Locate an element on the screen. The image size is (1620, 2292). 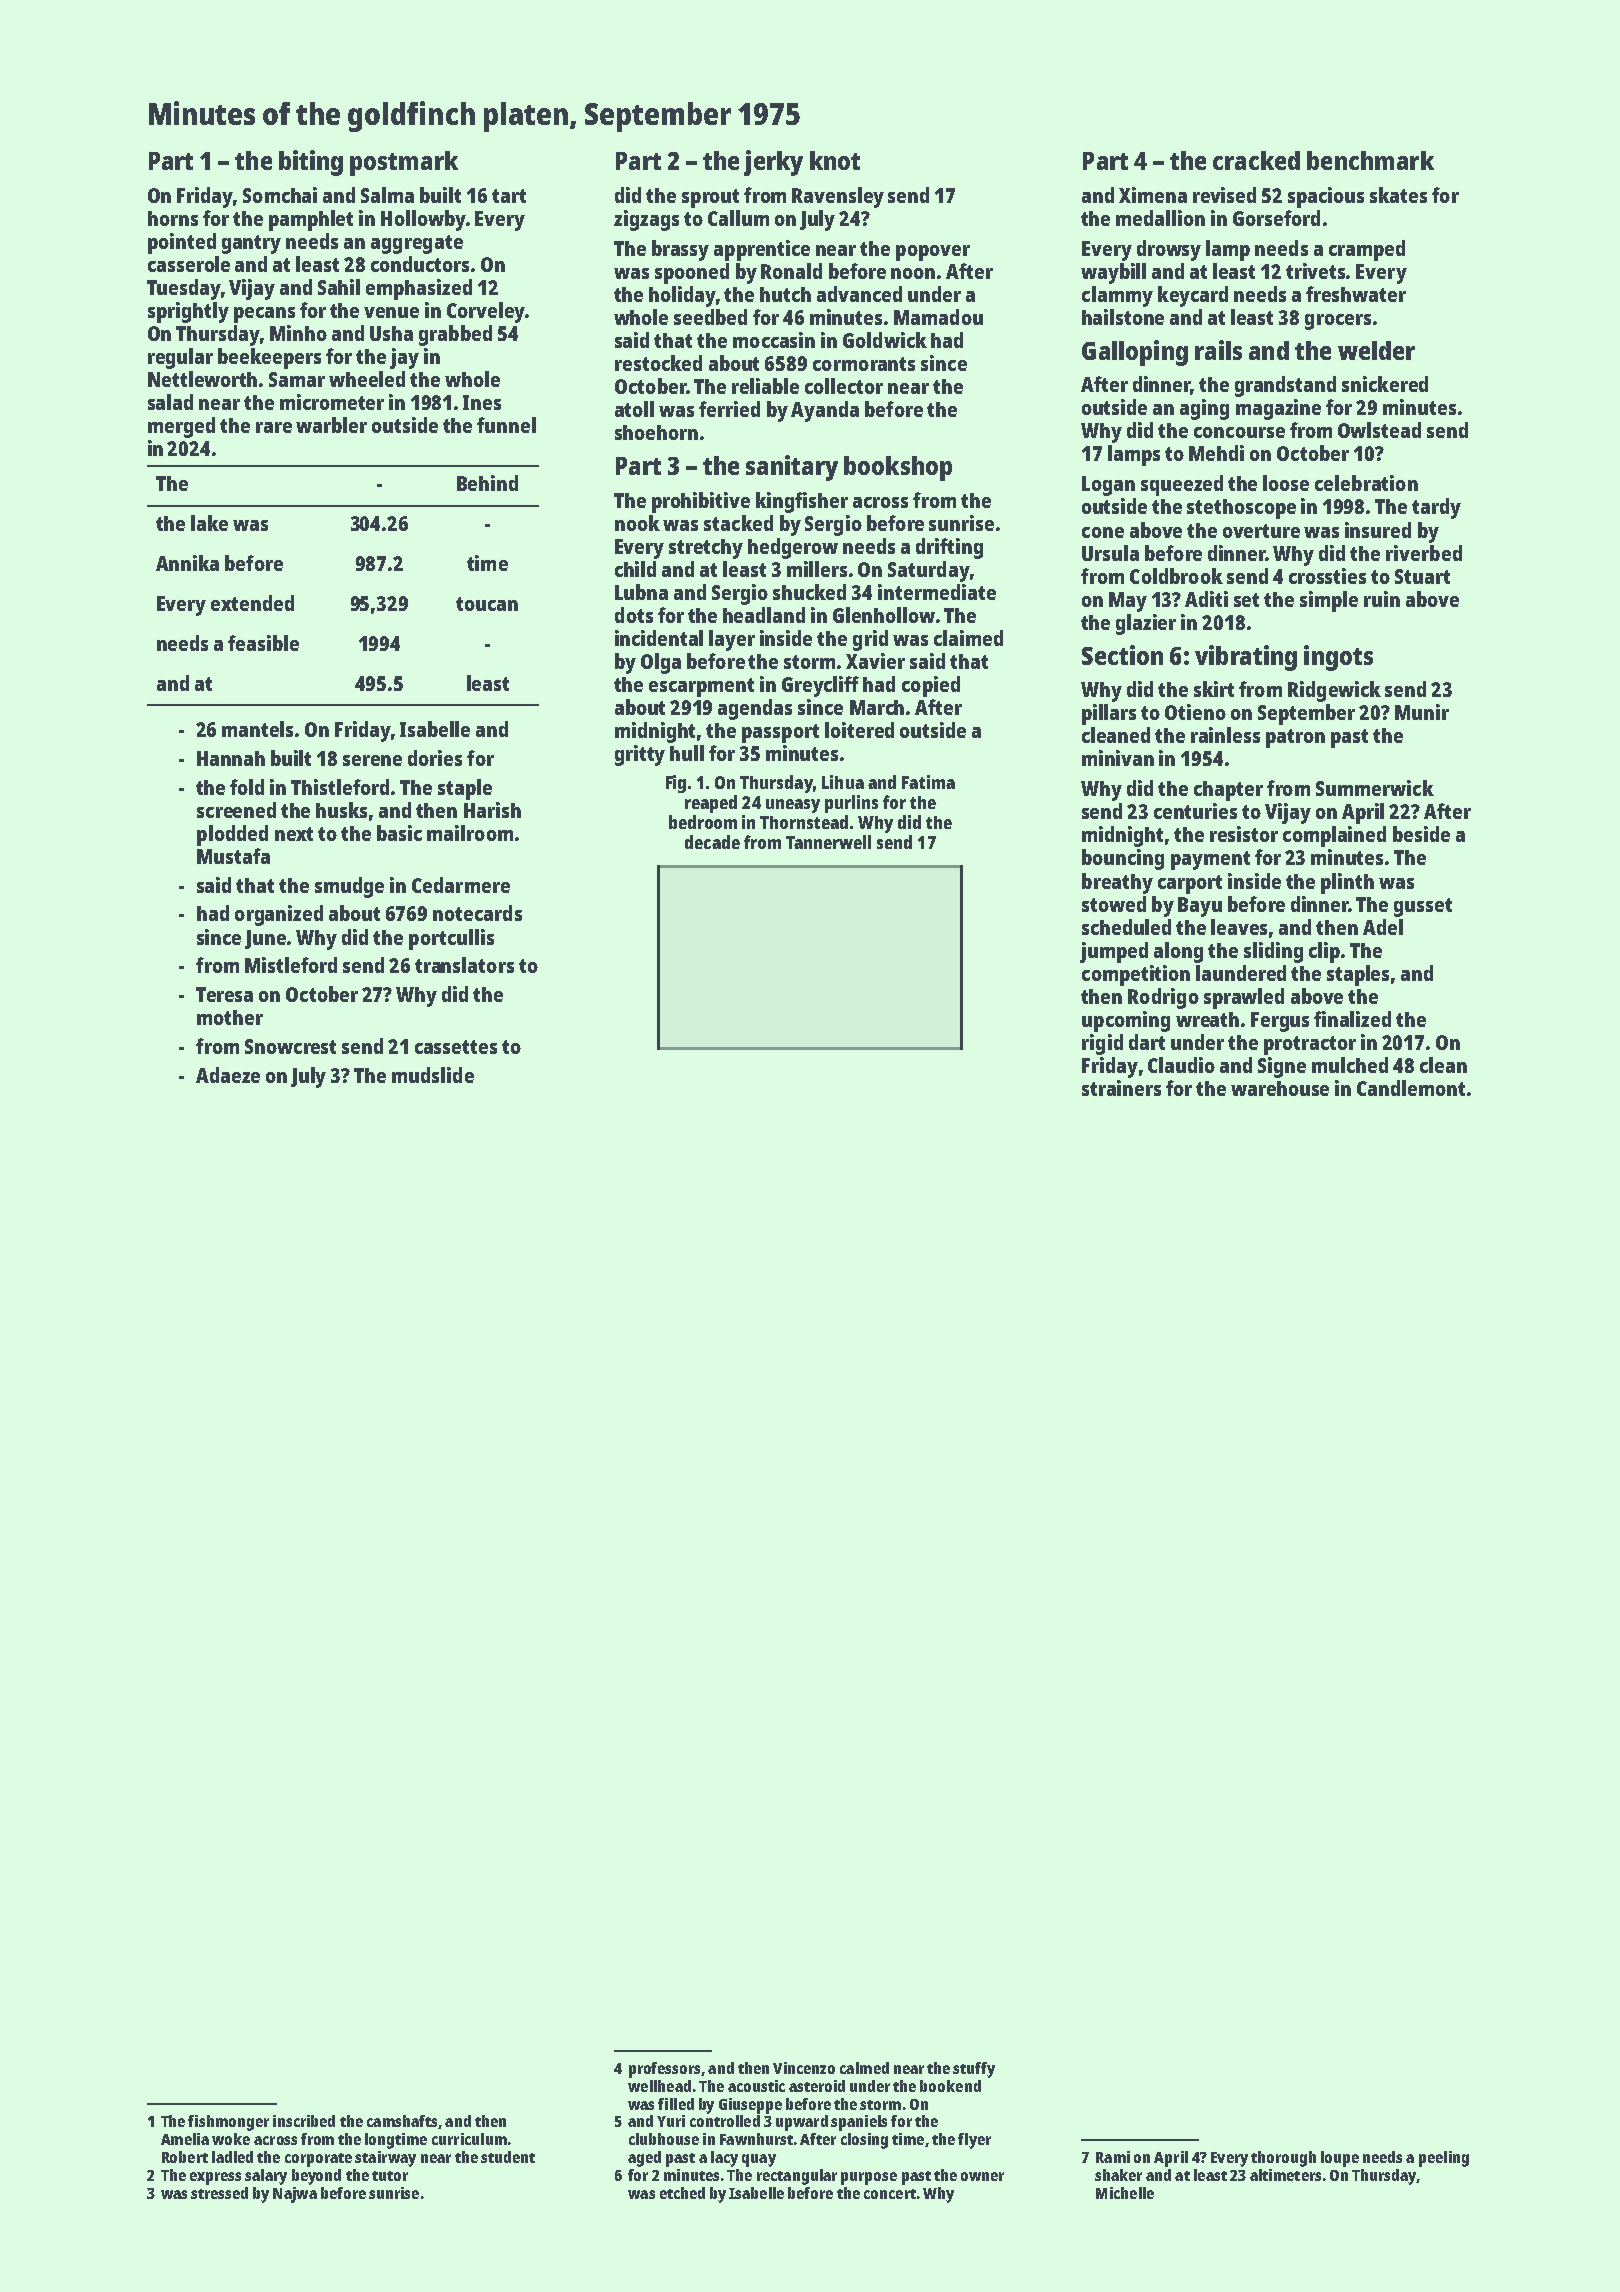
mudslide is located at coordinates (433, 1075).
